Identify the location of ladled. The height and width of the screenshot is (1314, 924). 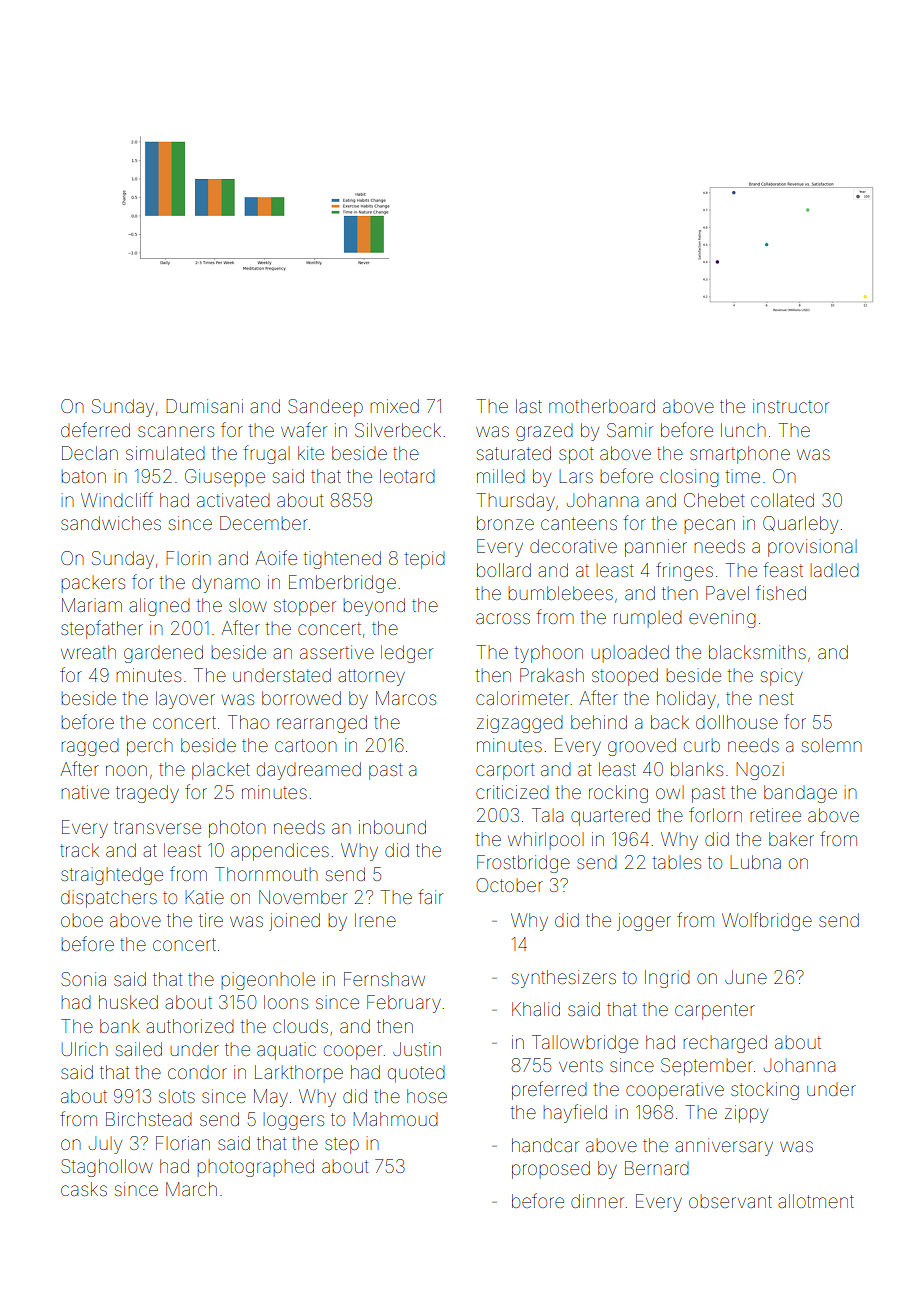
(835, 570).
